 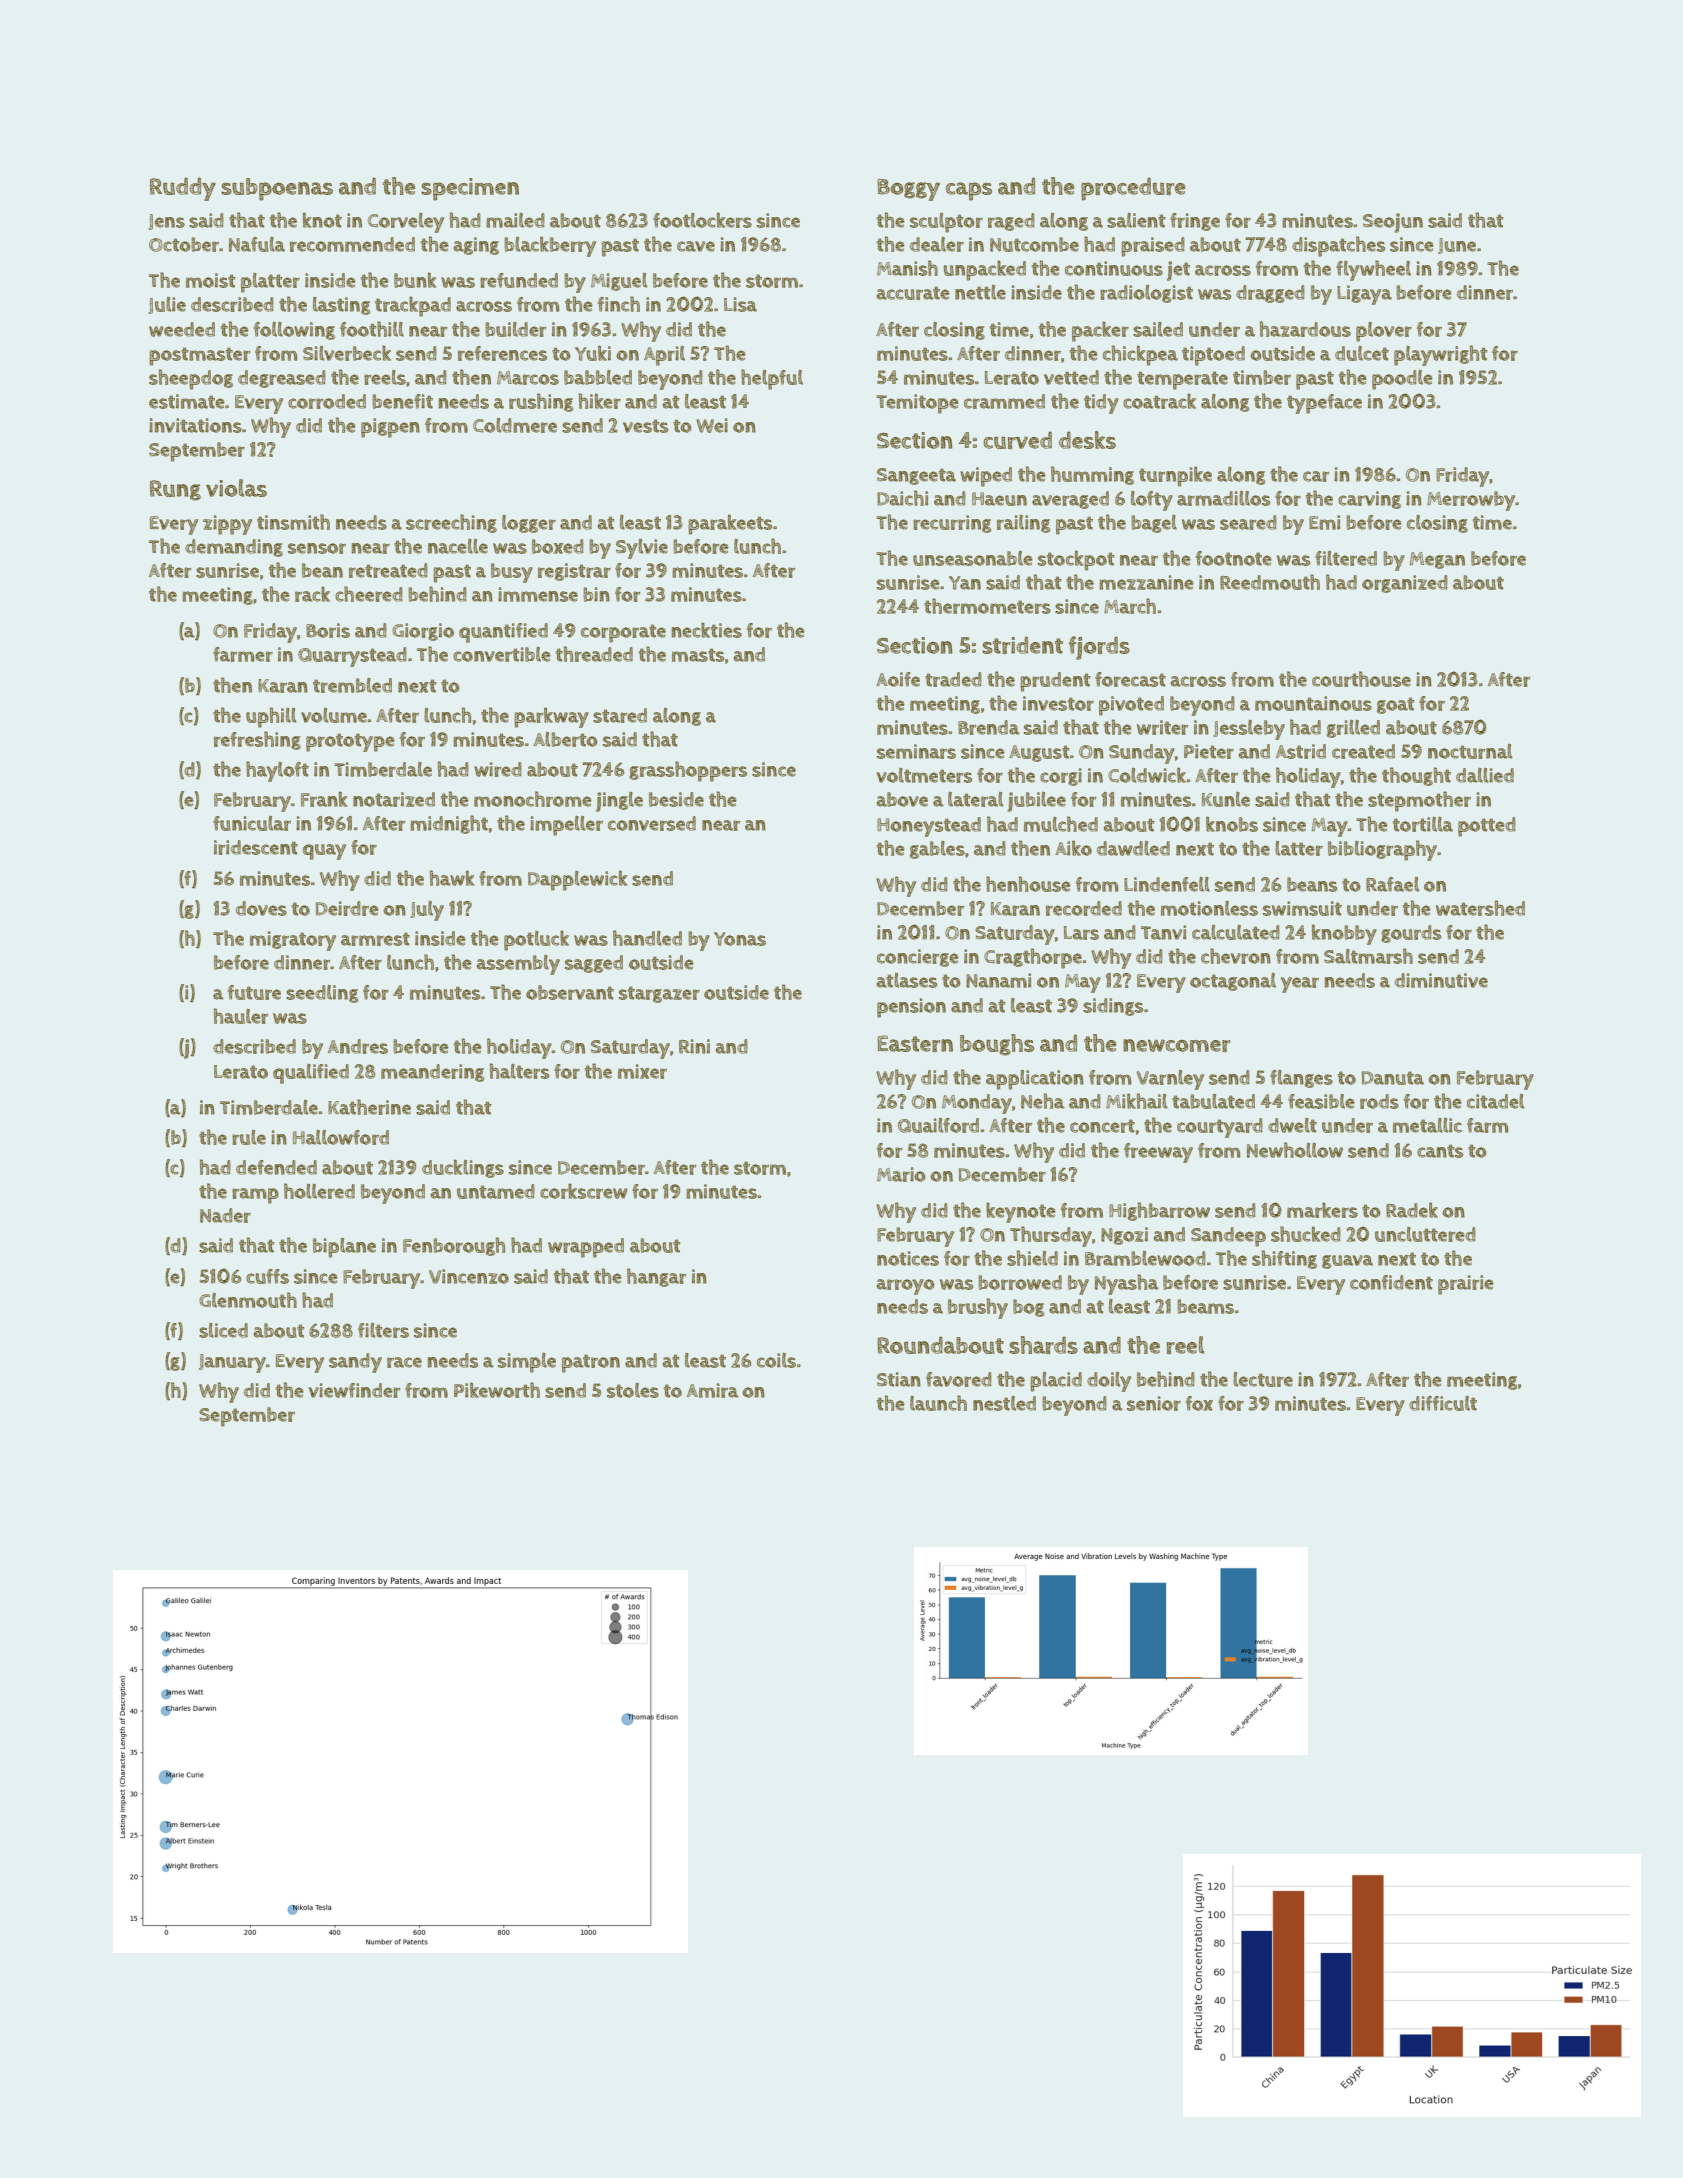 I want to click on nocturnal, so click(x=1470, y=751).
